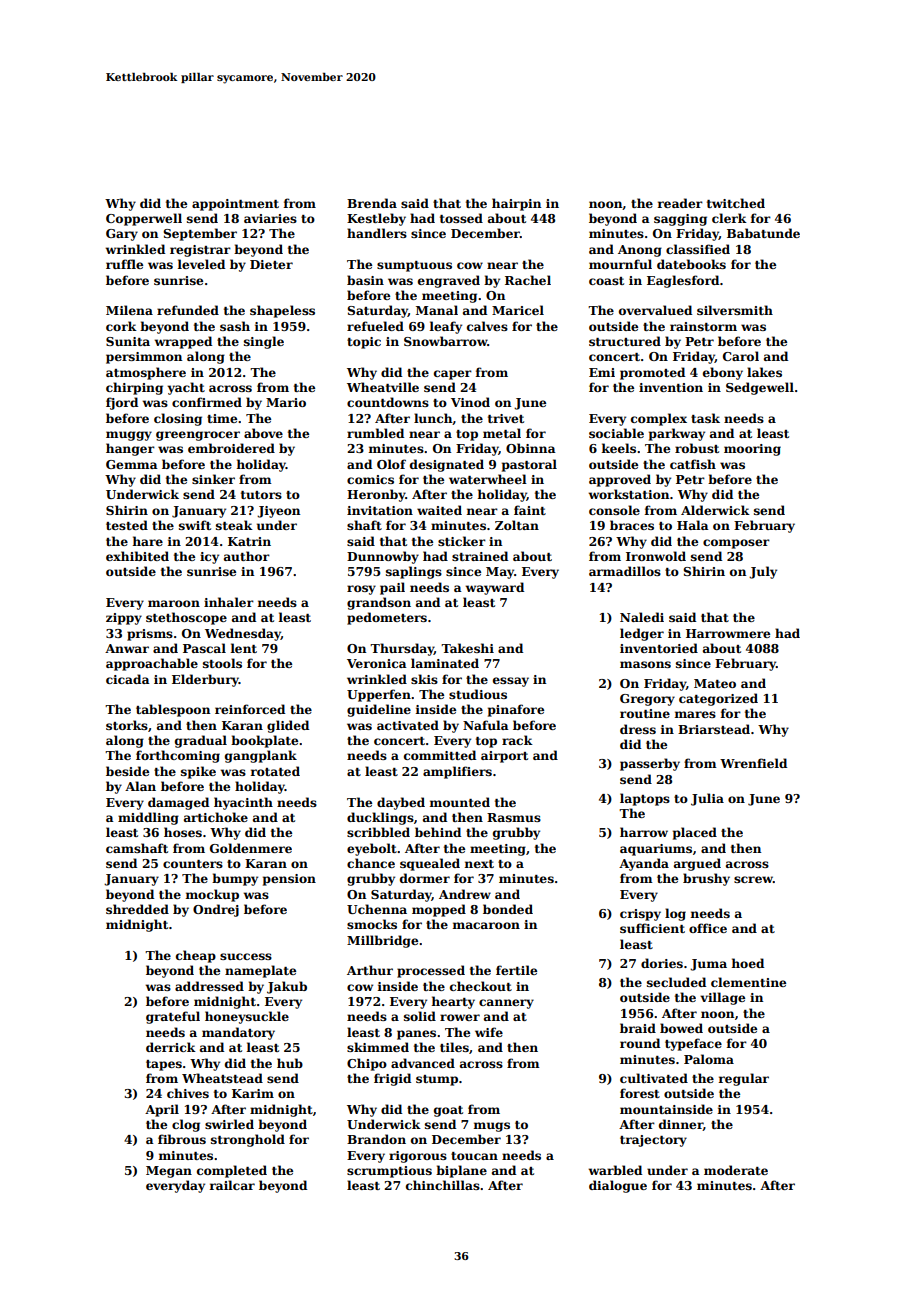 The height and width of the image is (1316, 908). Describe the element at coordinates (439, 510) in the image. I see `waited` at that location.
